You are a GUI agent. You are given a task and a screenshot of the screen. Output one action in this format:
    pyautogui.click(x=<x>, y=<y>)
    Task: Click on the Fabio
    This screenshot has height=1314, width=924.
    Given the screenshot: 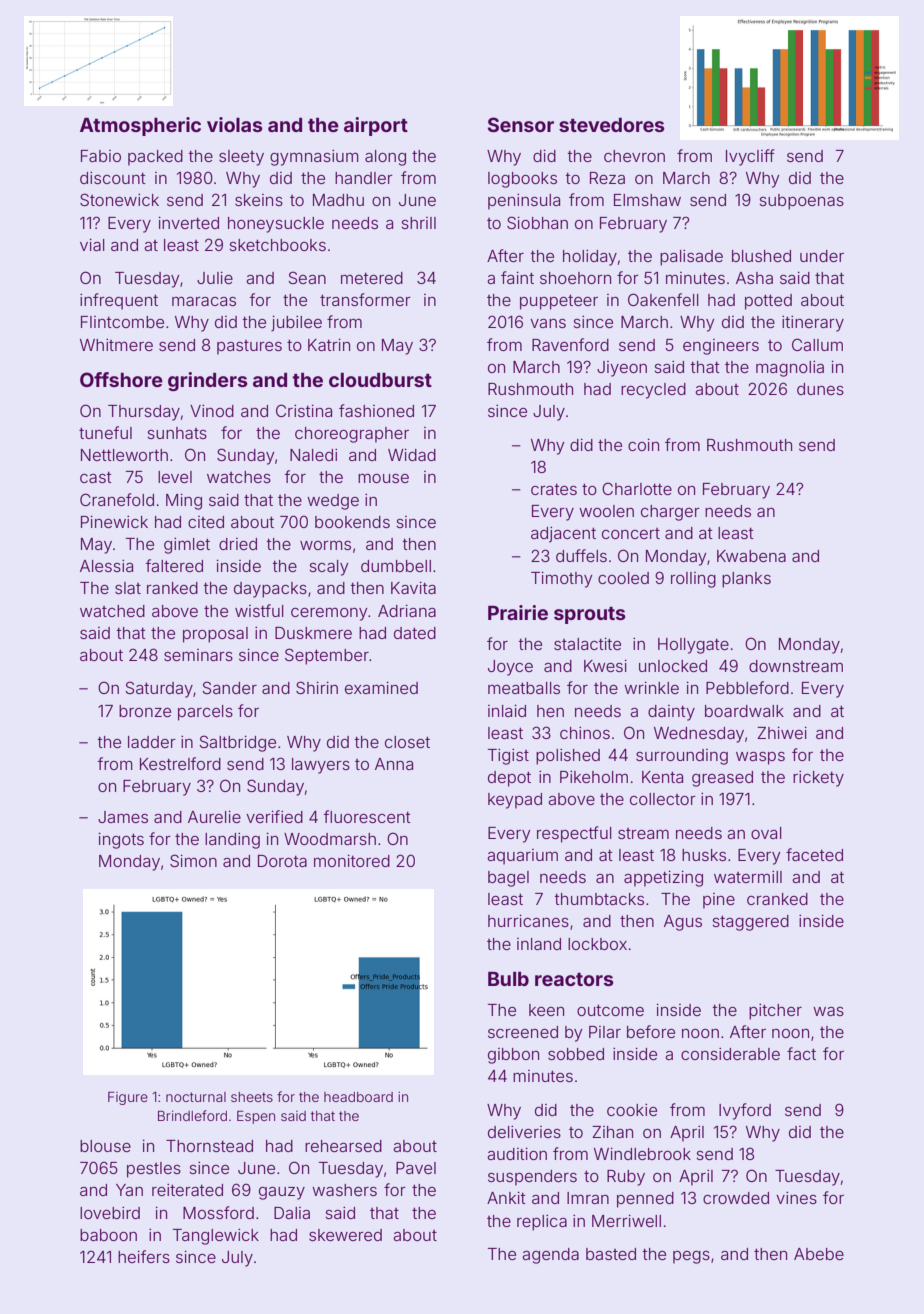 What is the action you would take?
    pyautogui.click(x=101, y=156)
